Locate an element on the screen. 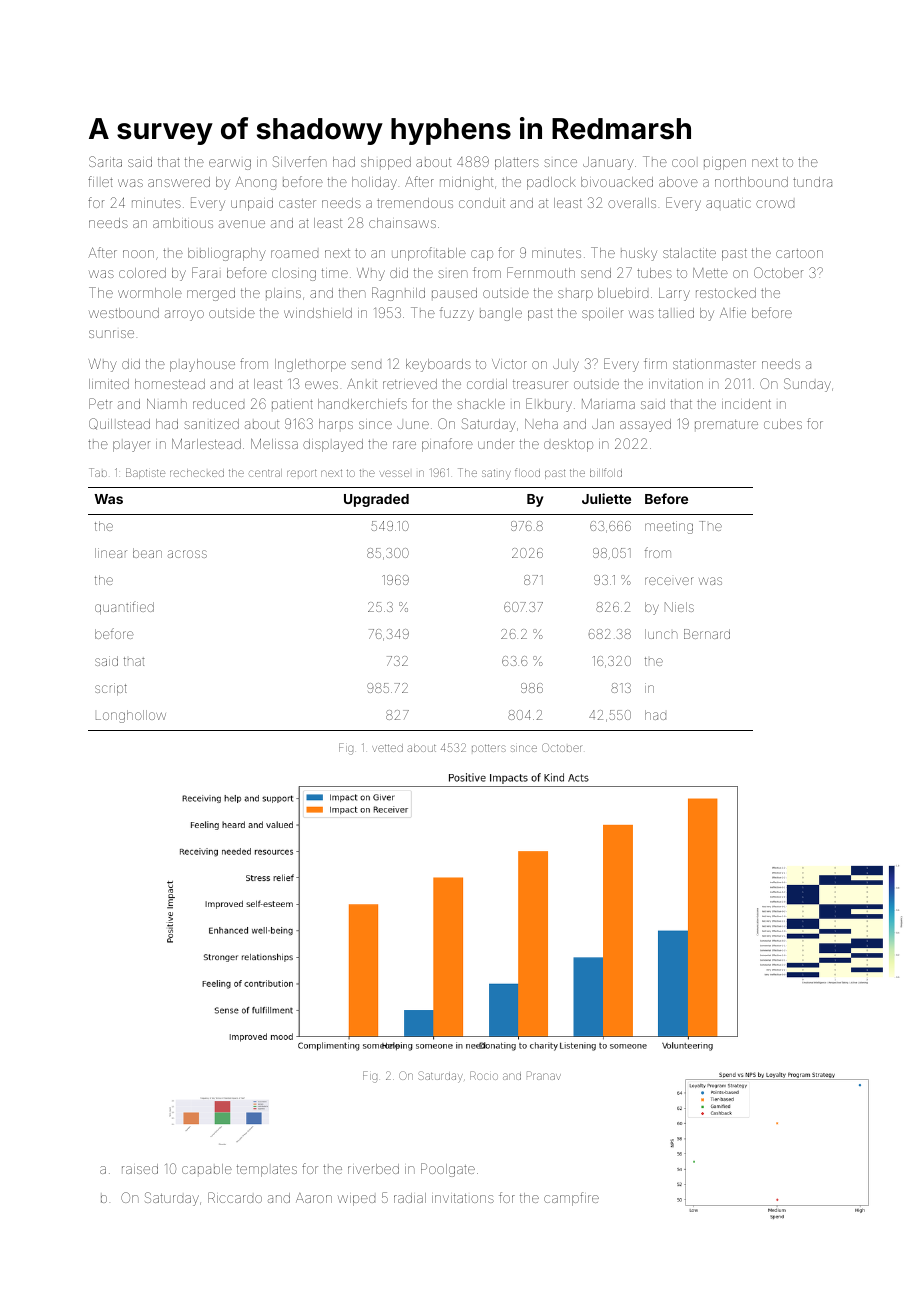 The image size is (924, 1308). raised is located at coordinates (140, 1169).
